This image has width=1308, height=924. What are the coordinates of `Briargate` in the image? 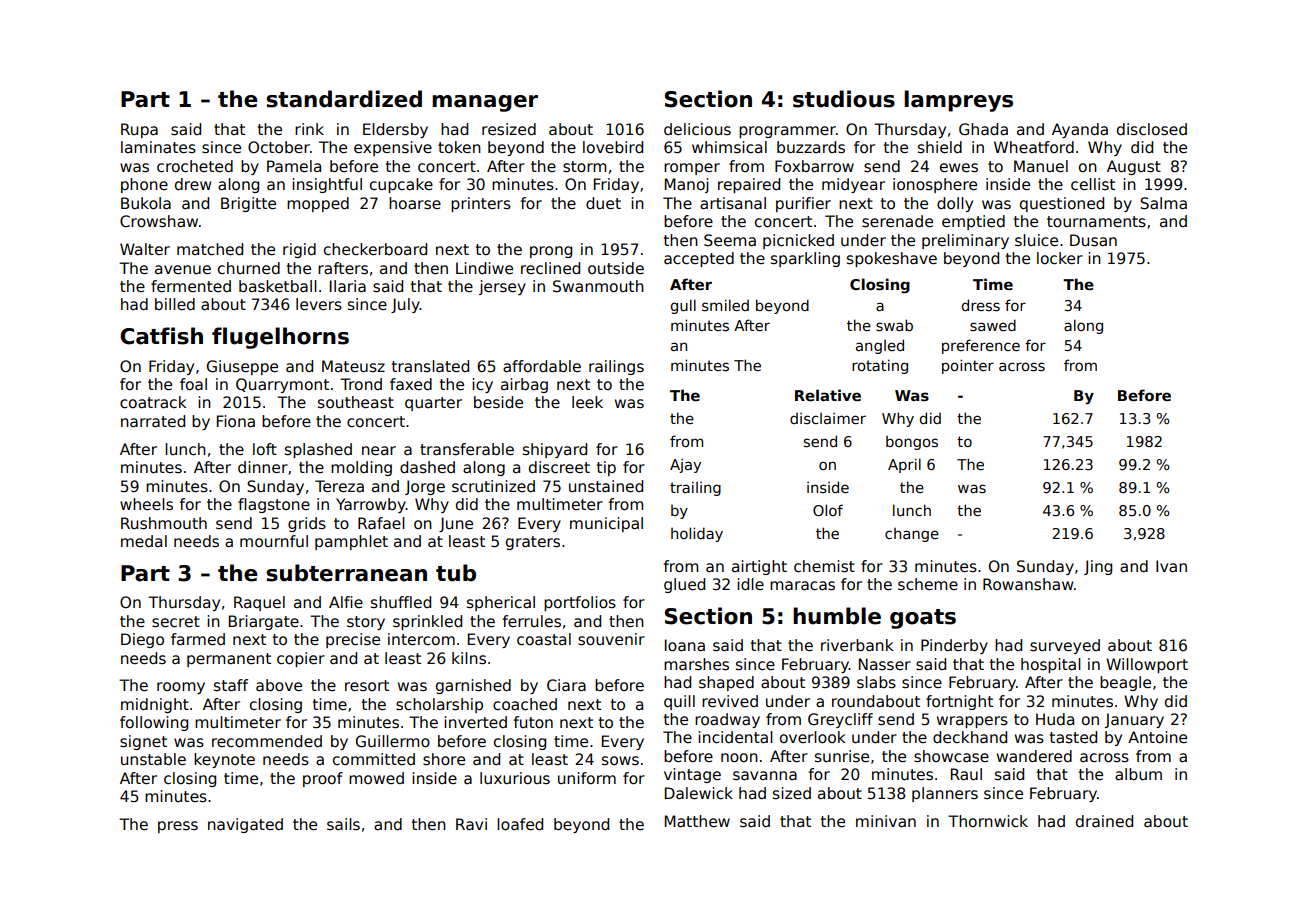 It's located at (264, 622).
